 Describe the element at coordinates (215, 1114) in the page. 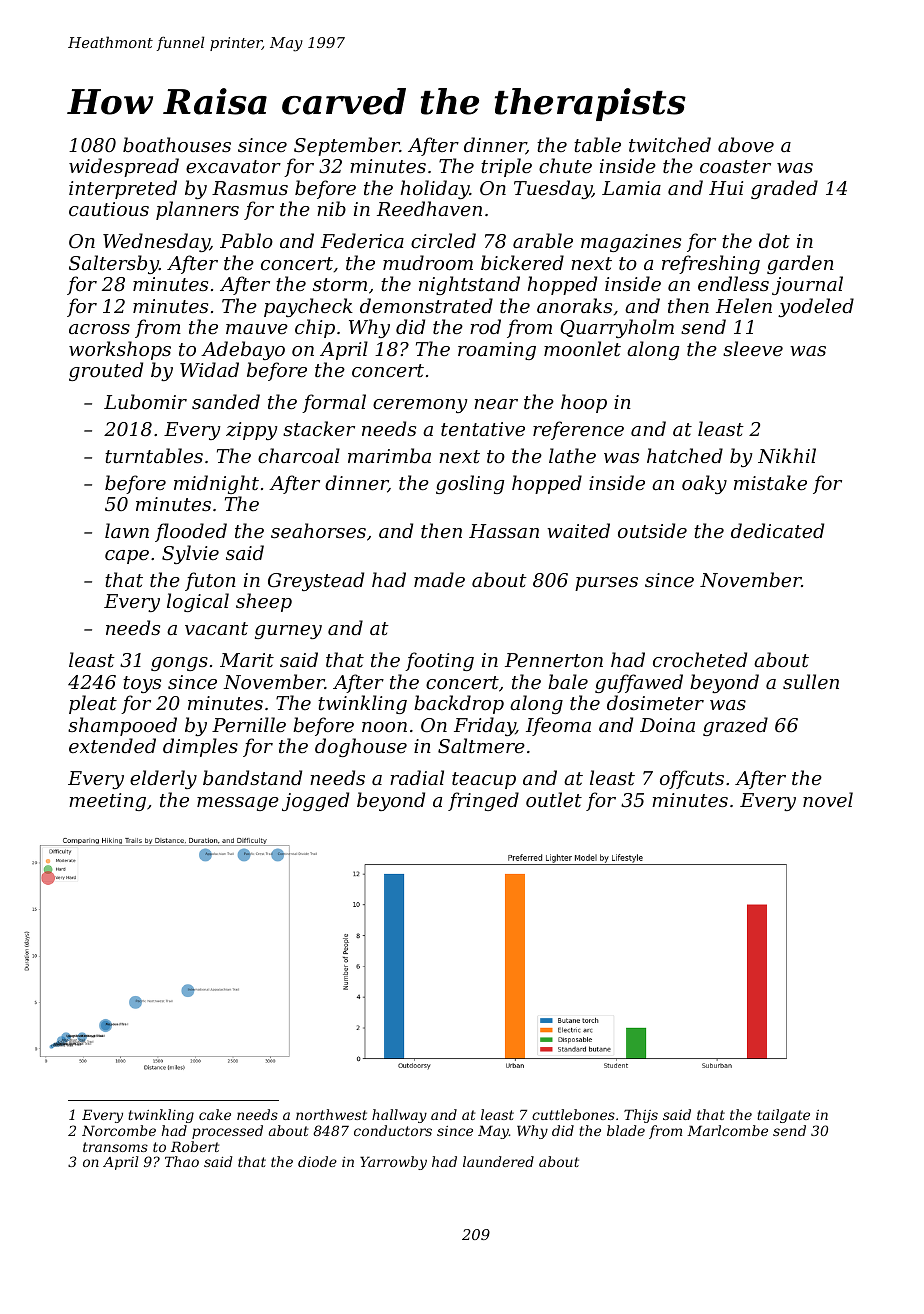

I see `cake` at that location.
